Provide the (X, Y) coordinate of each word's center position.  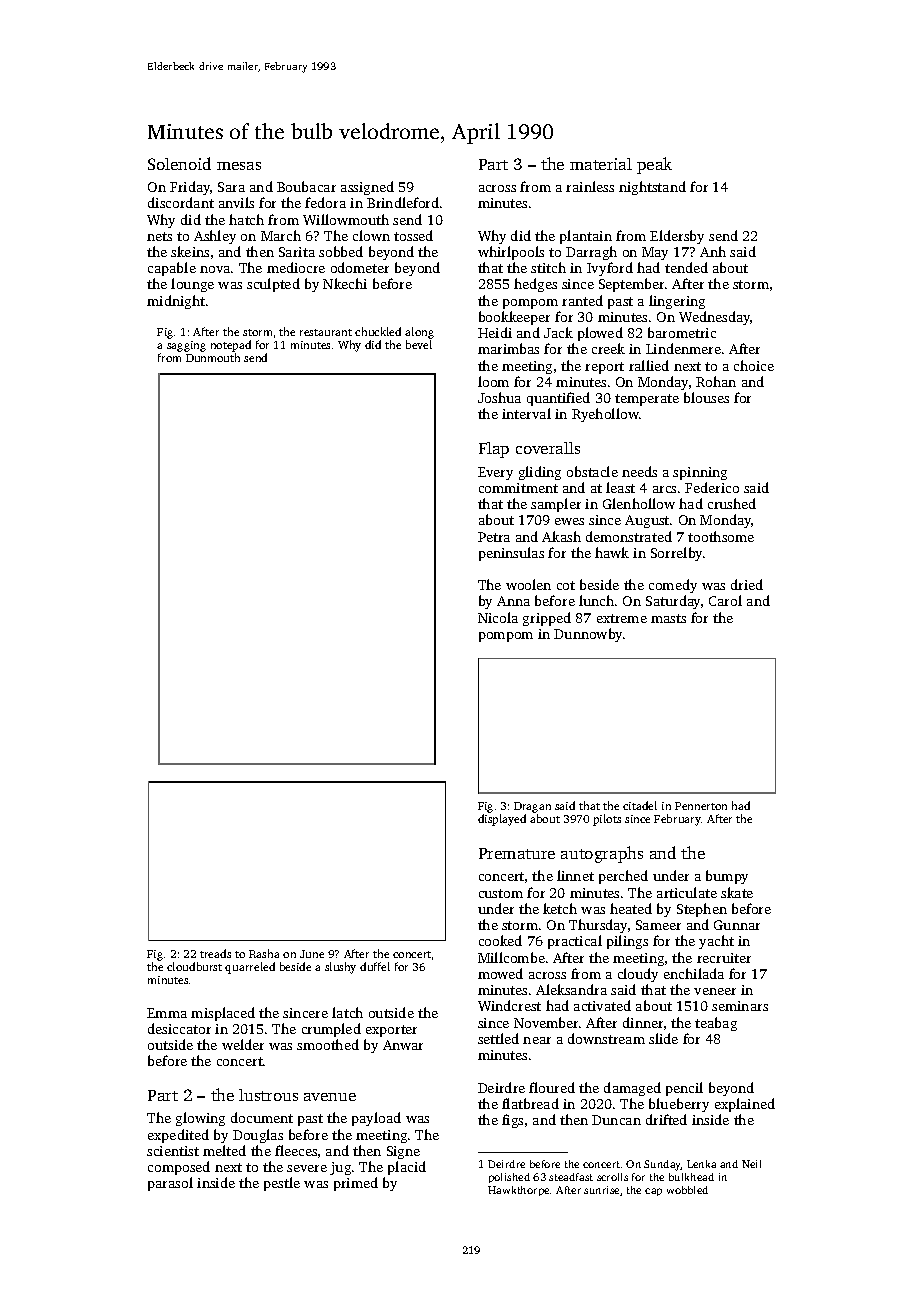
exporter (391, 1031)
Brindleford (403, 202)
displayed (502, 820)
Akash (561, 536)
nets (159, 236)
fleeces (296, 1150)
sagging (186, 346)
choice (754, 365)
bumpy (727, 877)
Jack (558, 332)
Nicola (498, 617)
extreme (622, 618)
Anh (713, 251)
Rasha (264, 953)
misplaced (223, 1014)
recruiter (724, 958)
